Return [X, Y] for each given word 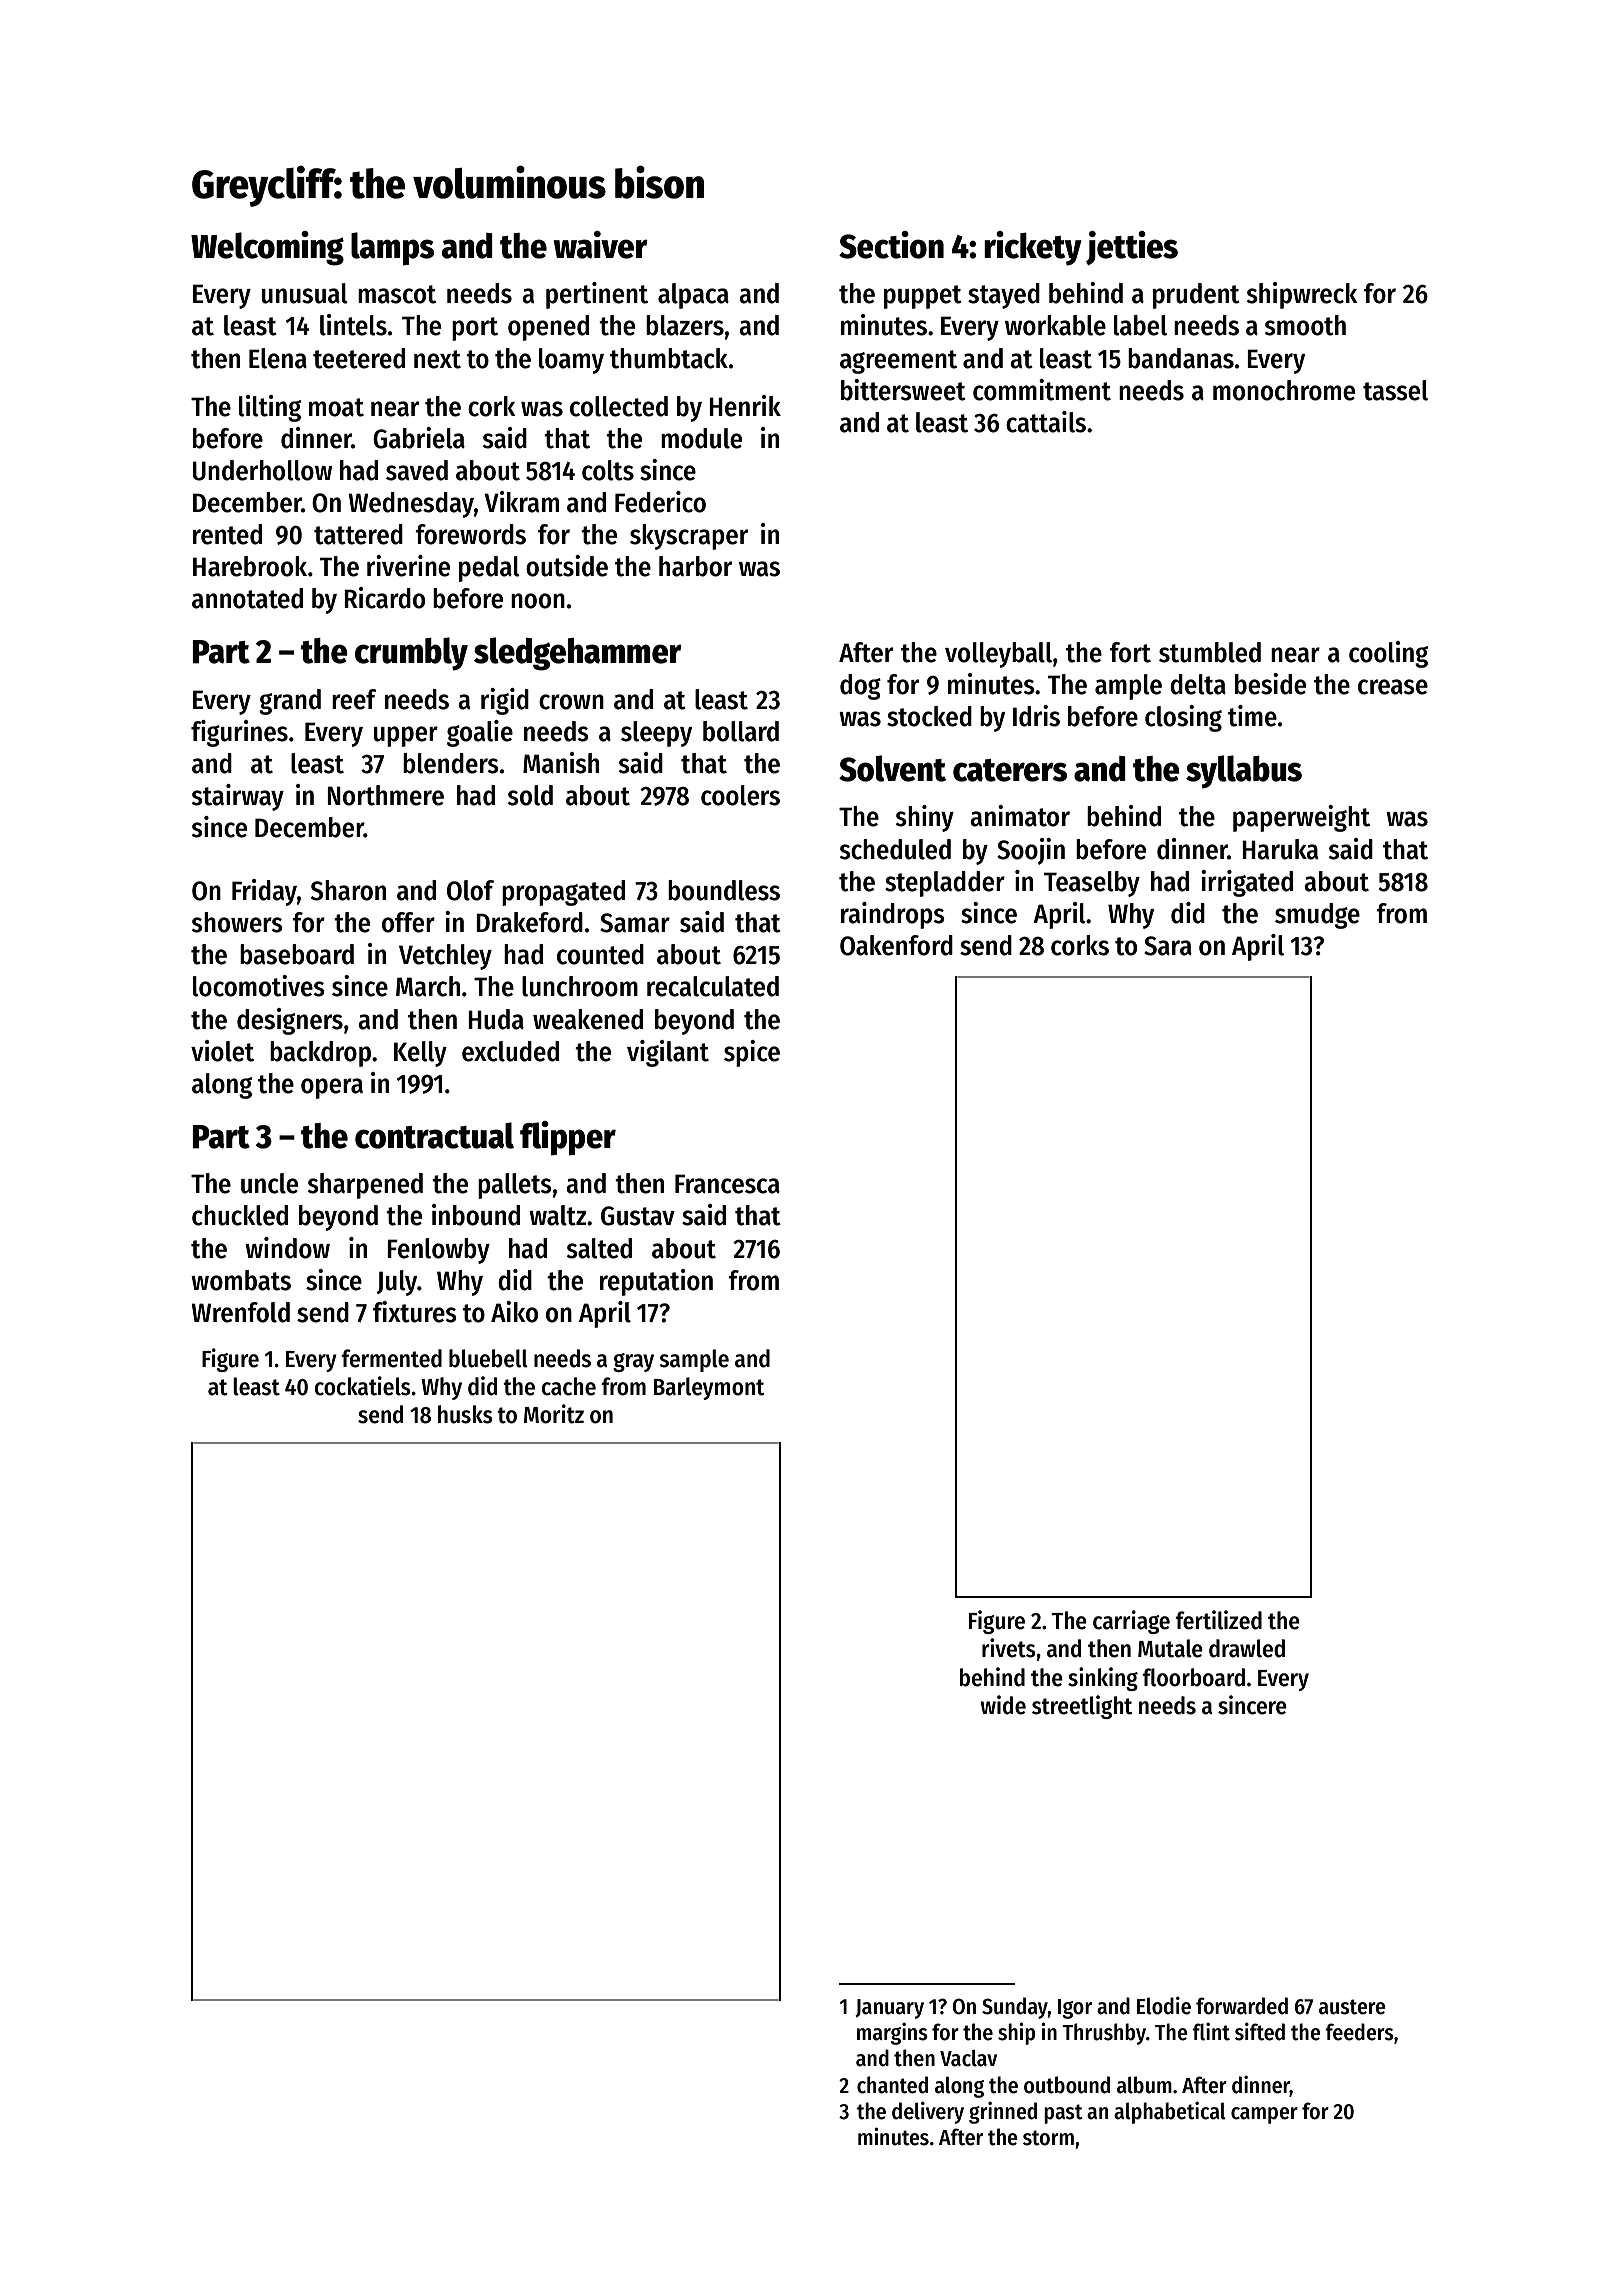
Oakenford [896, 945]
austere [1352, 2007]
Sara [1168, 946]
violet [222, 1051]
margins [892, 2033]
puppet [923, 297]
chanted [892, 2085]
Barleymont [709, 1388]
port [475, 329]
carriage [1131, 1622]
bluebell [488, 1358]
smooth [1305, 325]
